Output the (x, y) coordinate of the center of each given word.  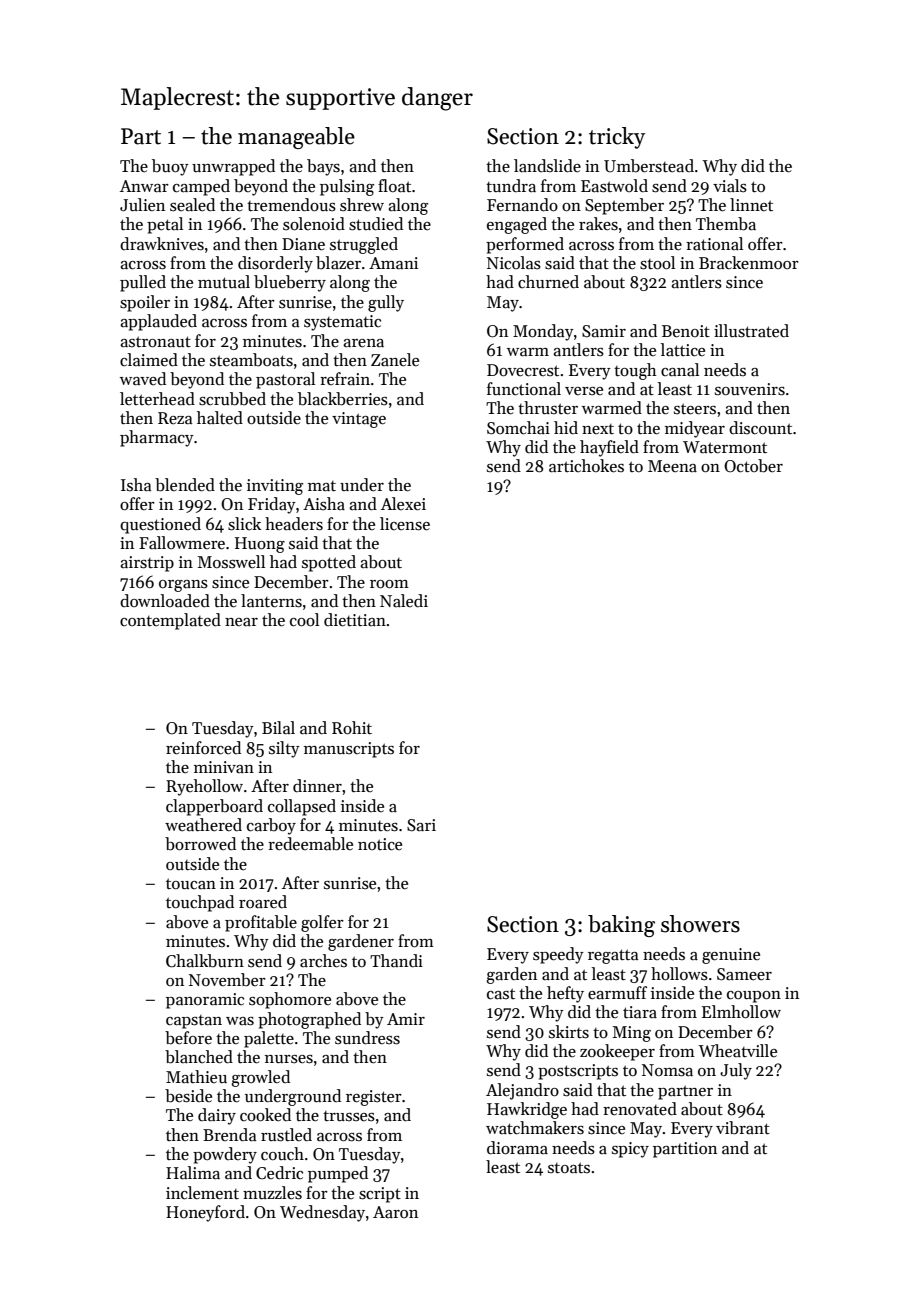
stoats (569, 1168)
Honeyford (205, 1213)
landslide (547, 166)
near (241, 622)
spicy (630, 1150)
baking (621, 926)
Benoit (686, 331)
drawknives (162, 244)
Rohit (352, 728)
